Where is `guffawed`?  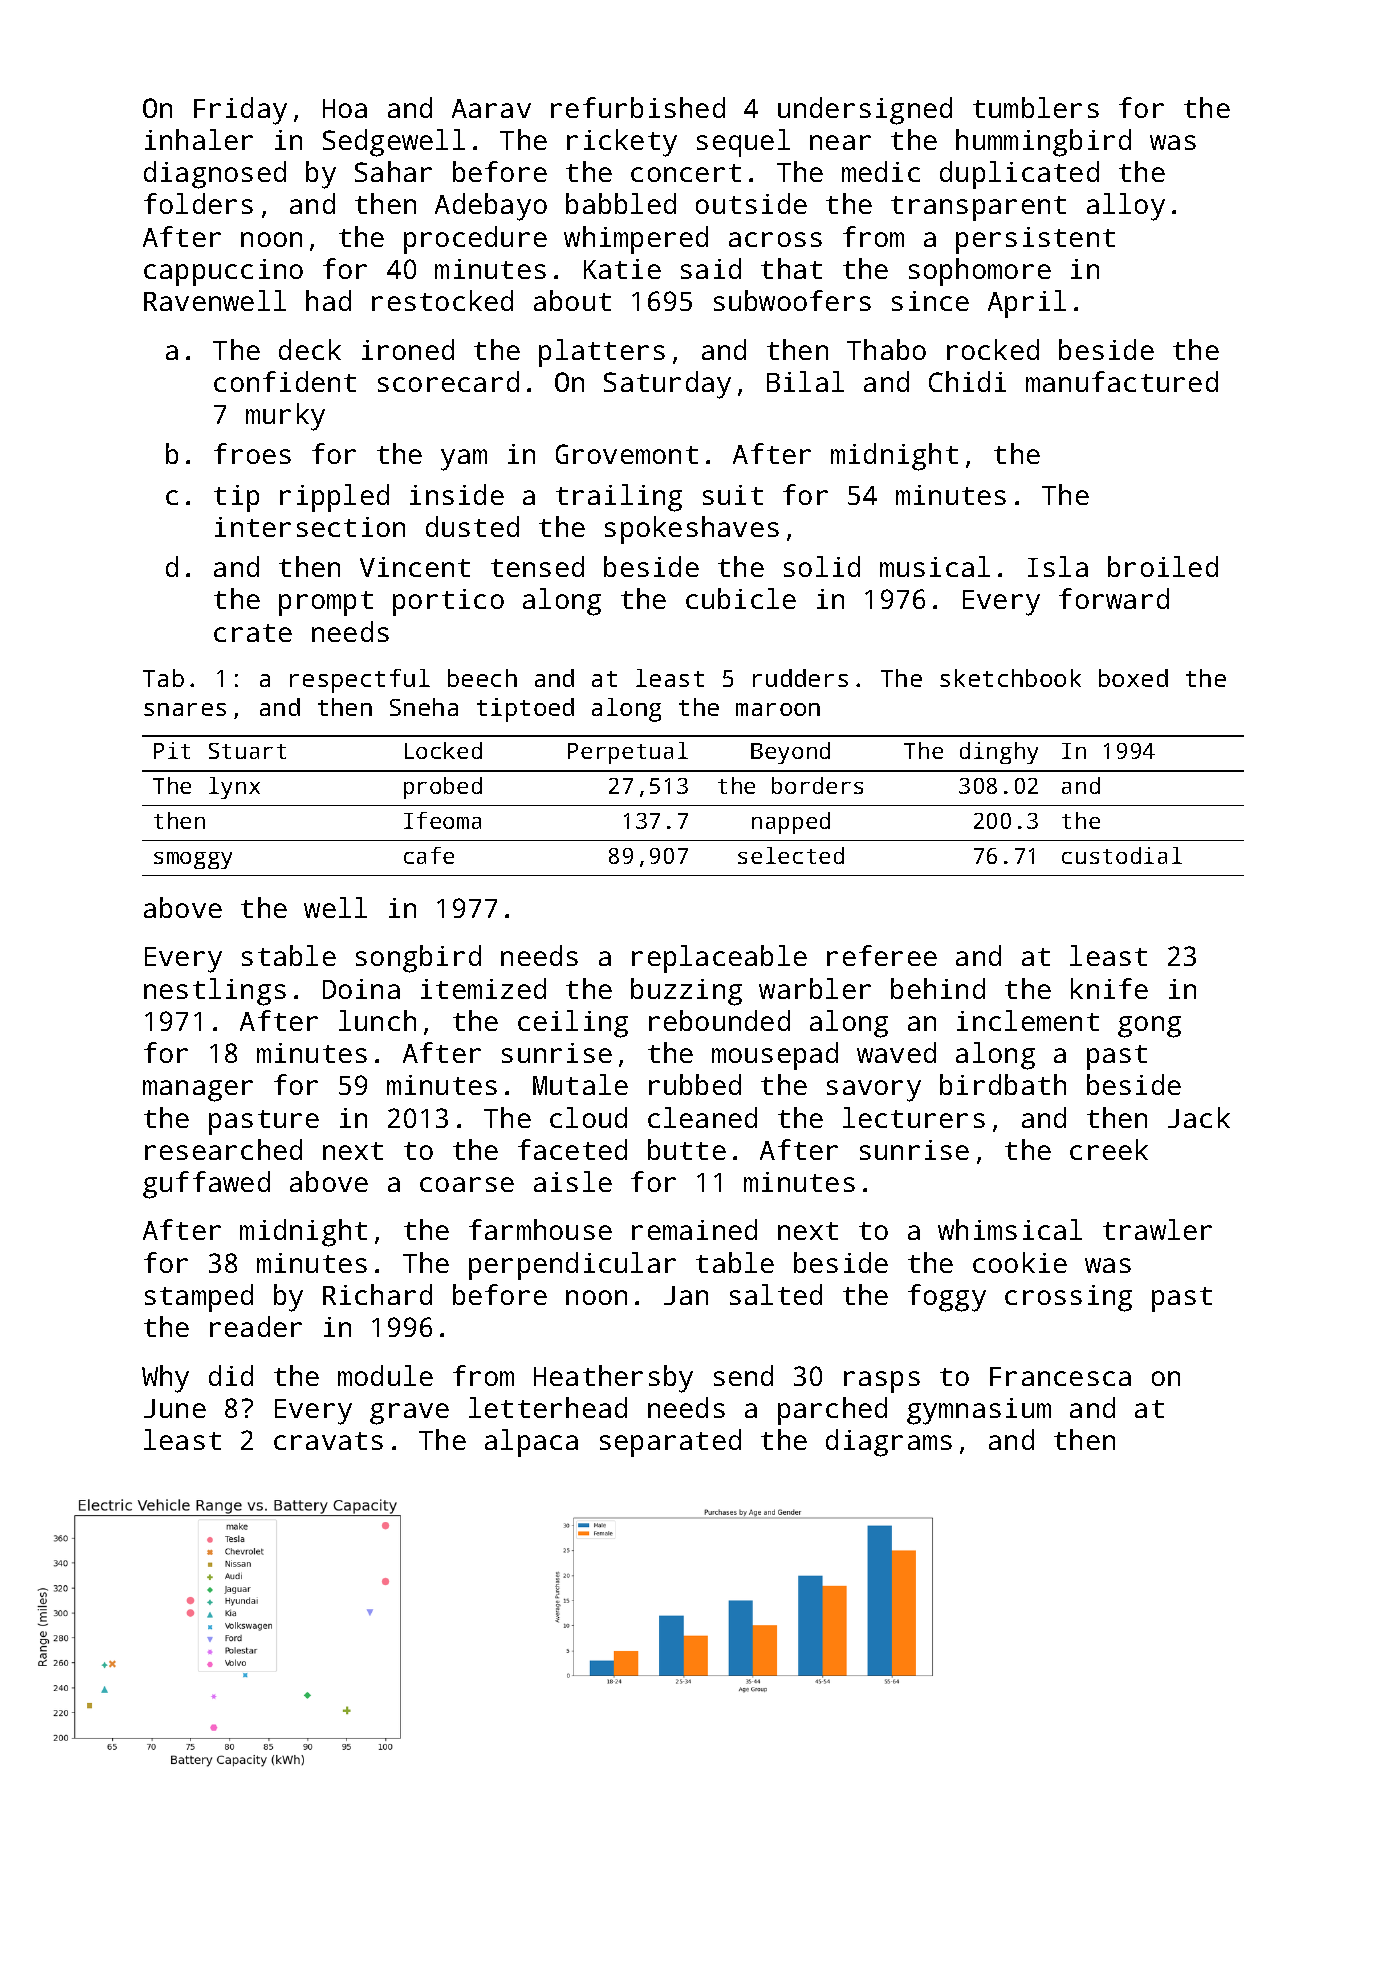
guffawed is located at coordinates (206, 1185).
